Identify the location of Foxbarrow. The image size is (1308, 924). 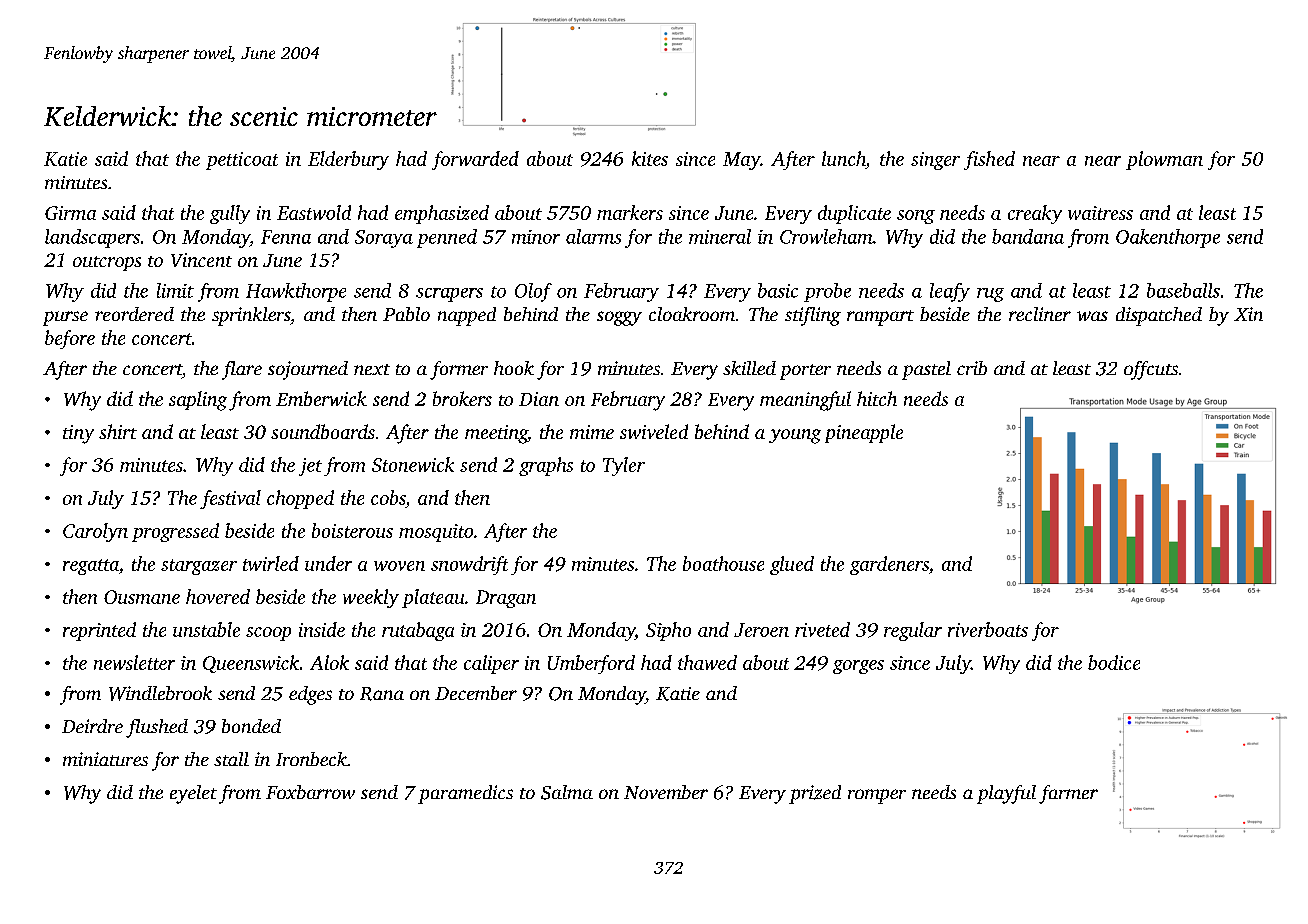
(310, 792).
